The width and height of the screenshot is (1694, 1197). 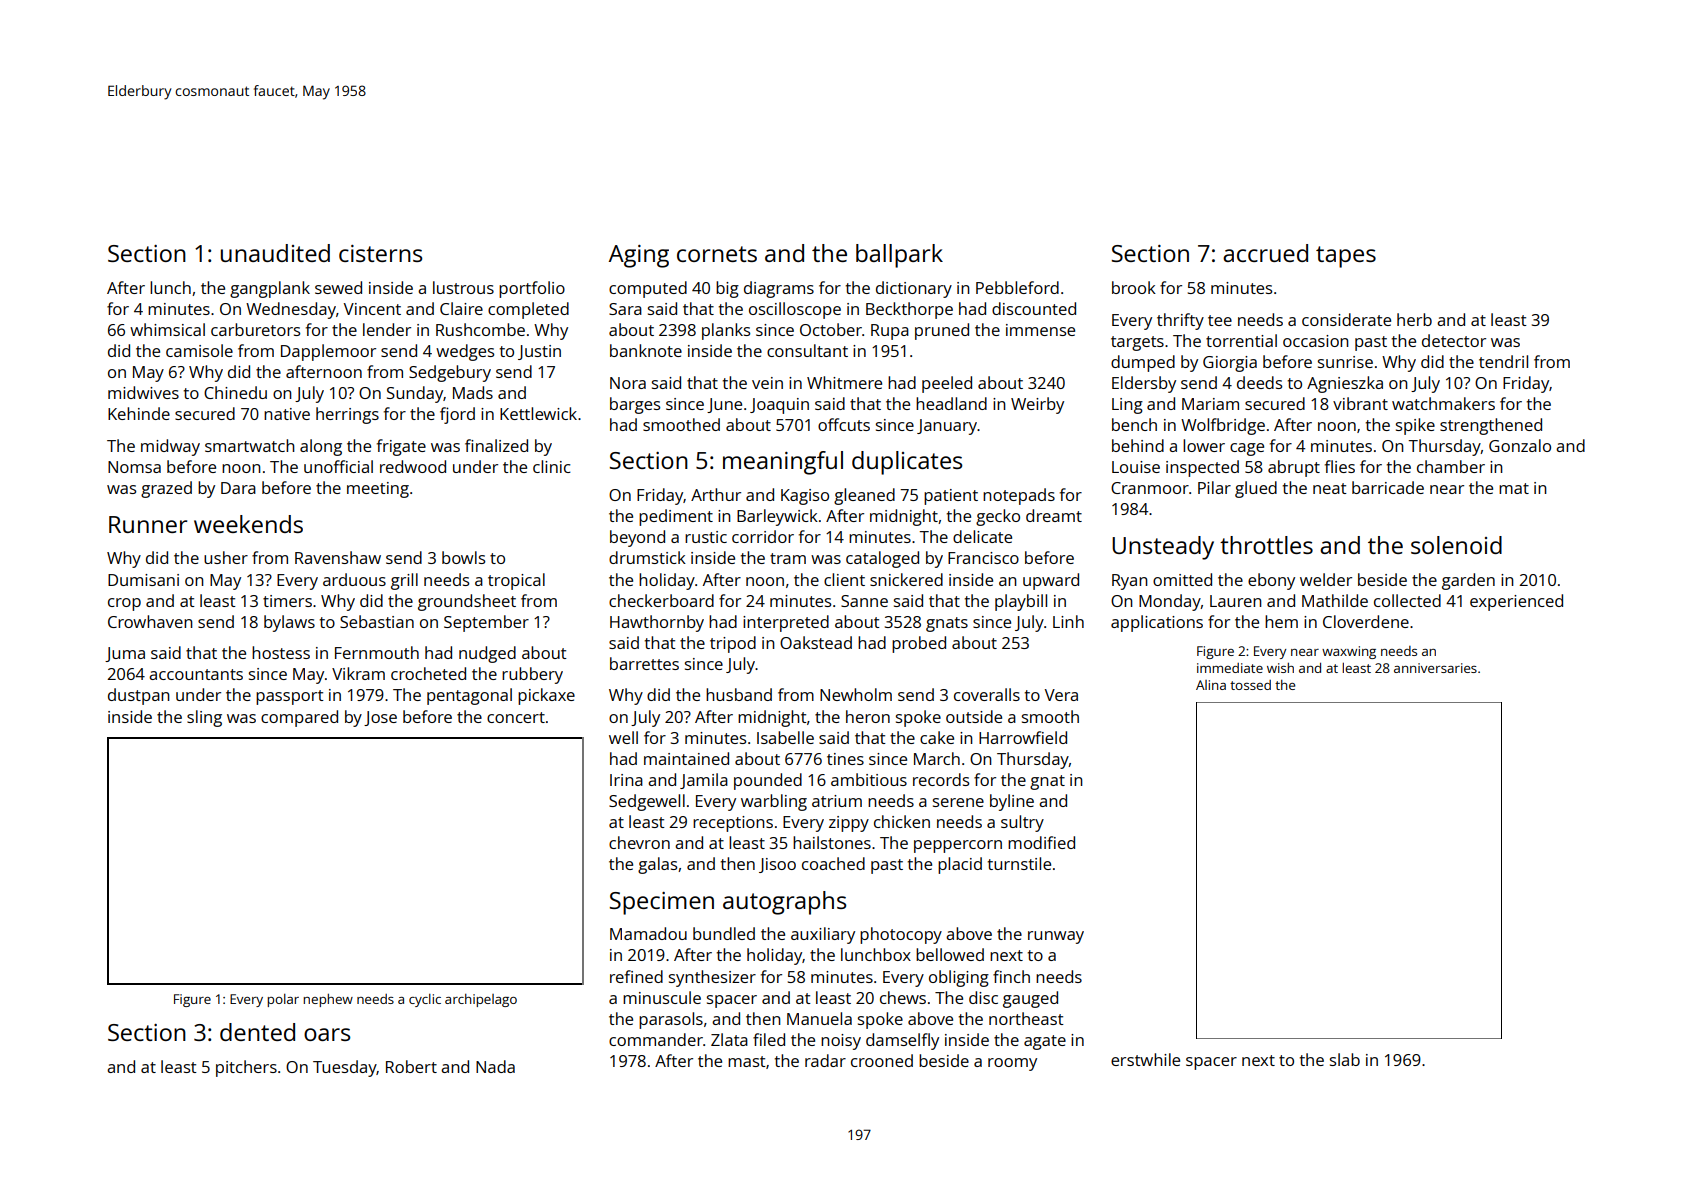 I want to click on accountants, so click(x=196, y=674).
